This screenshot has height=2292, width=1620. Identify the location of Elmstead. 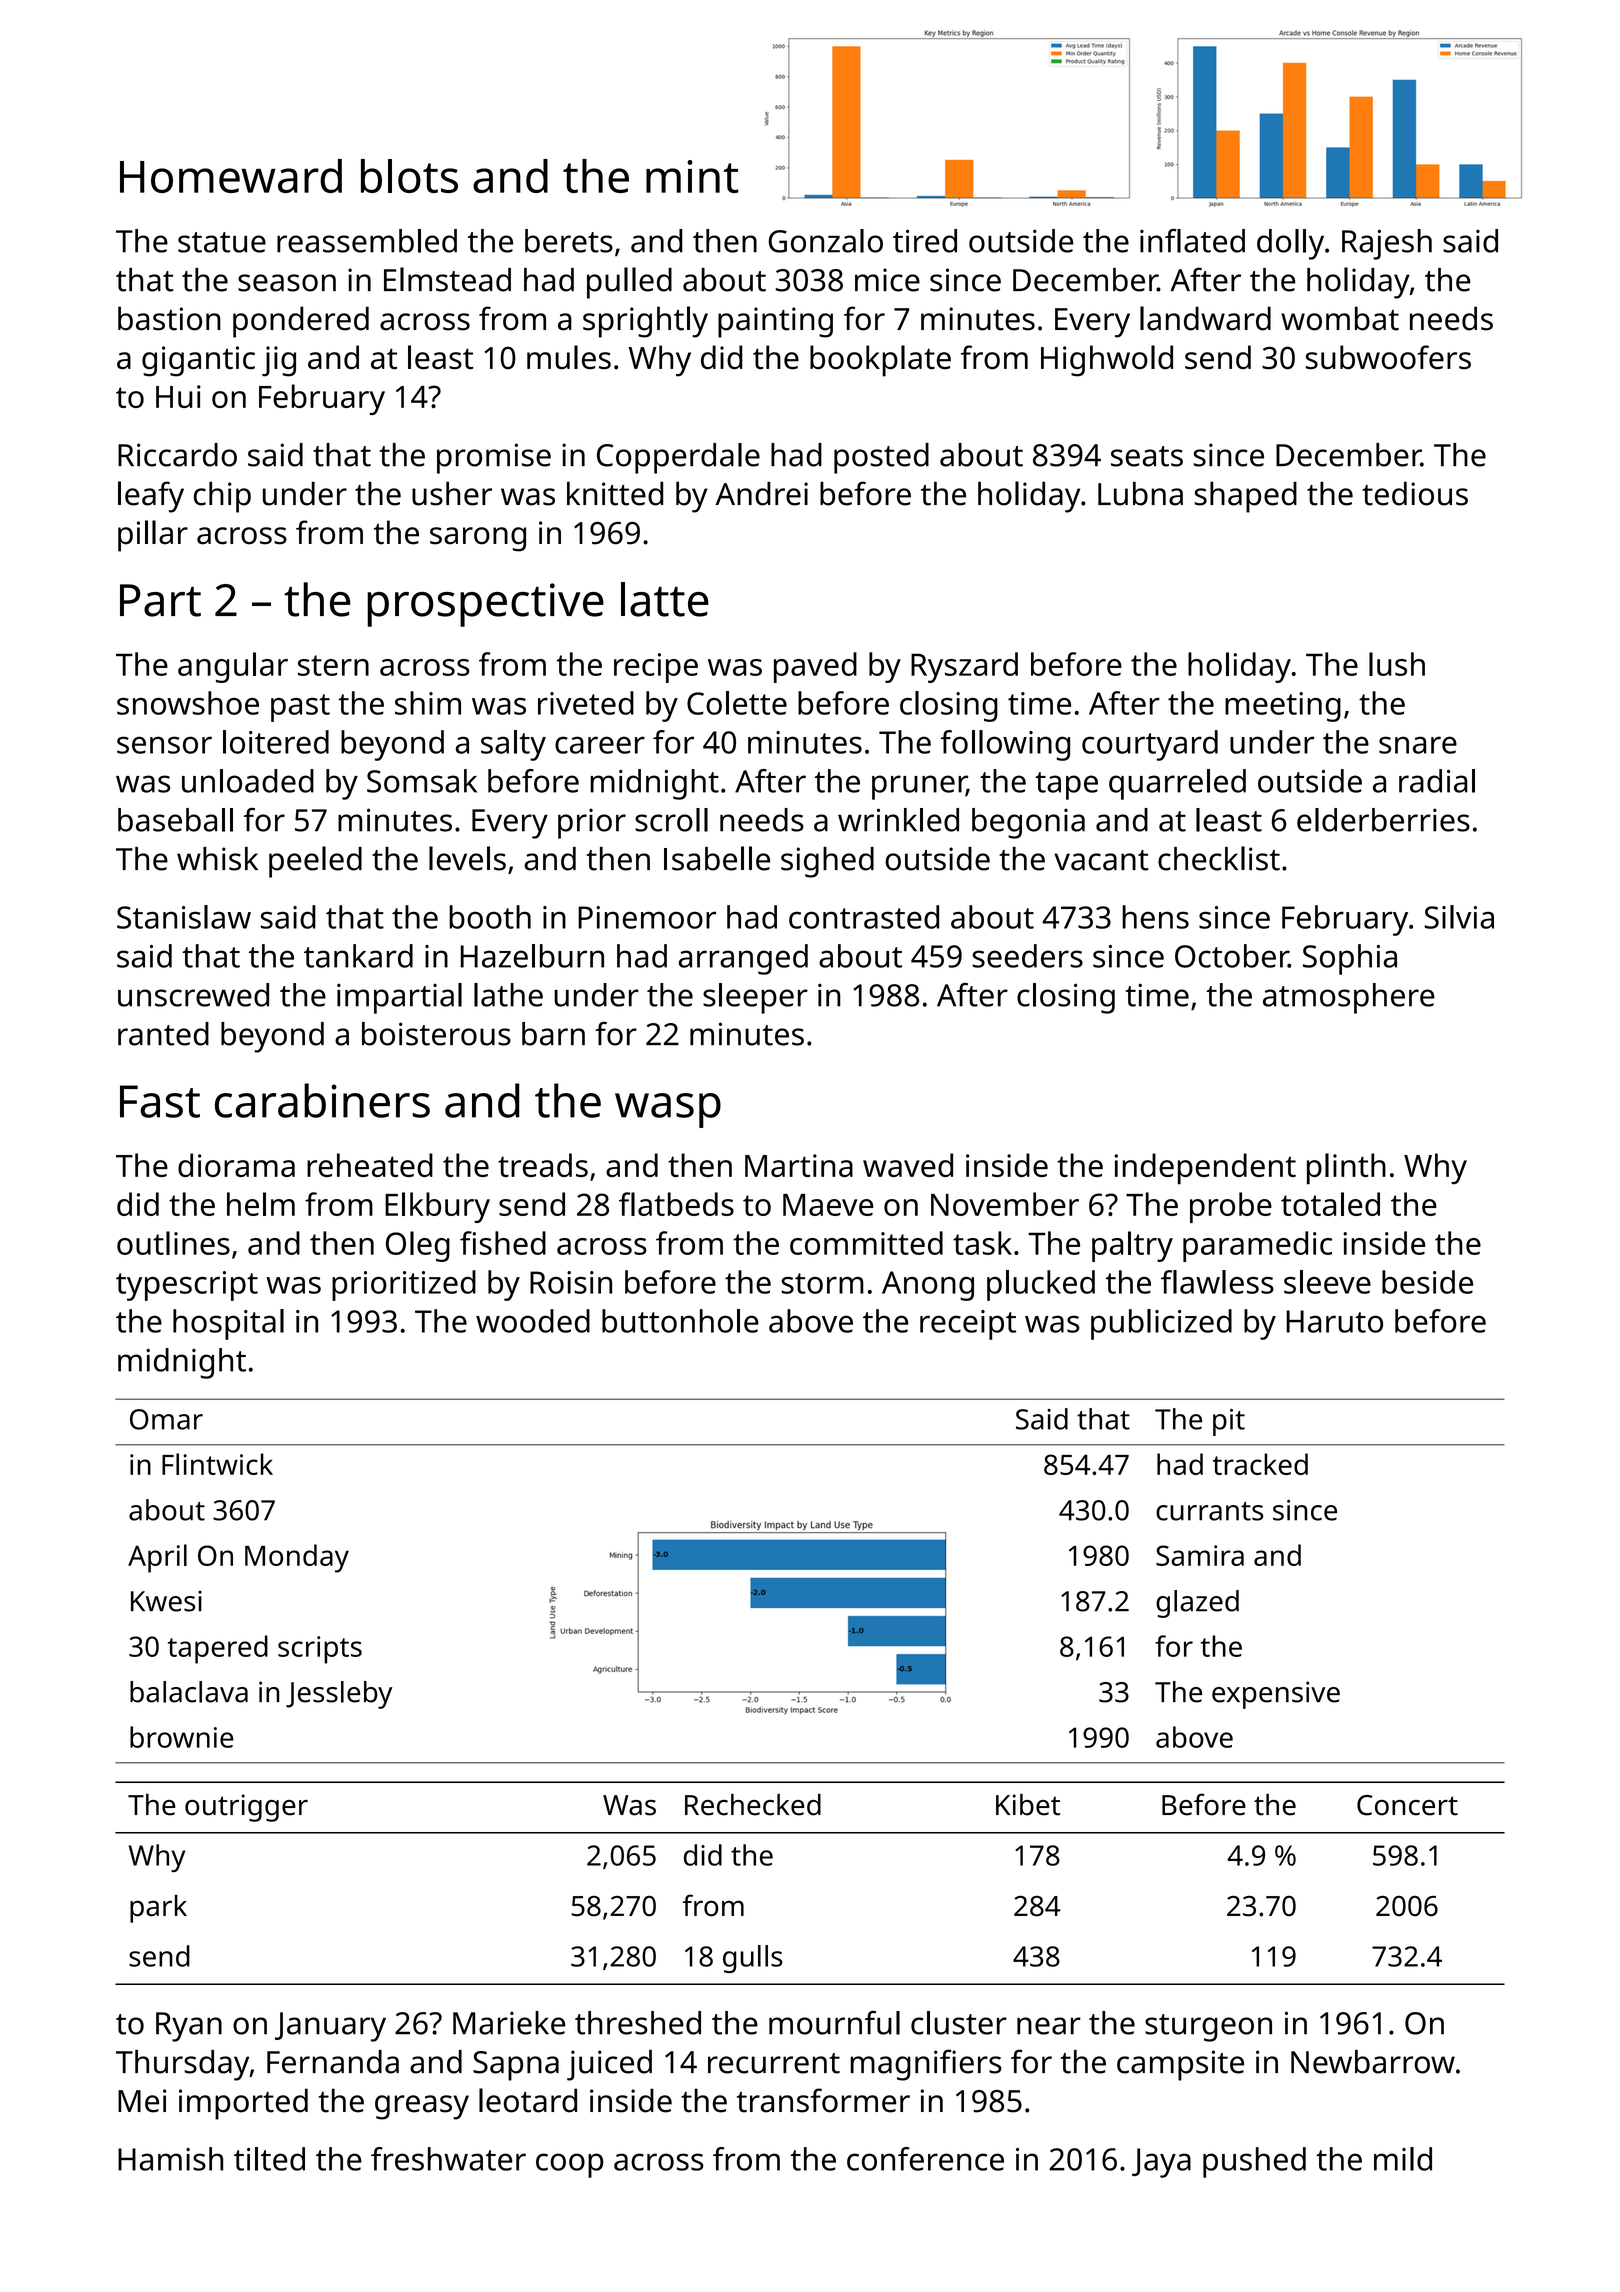
(447, 279).
